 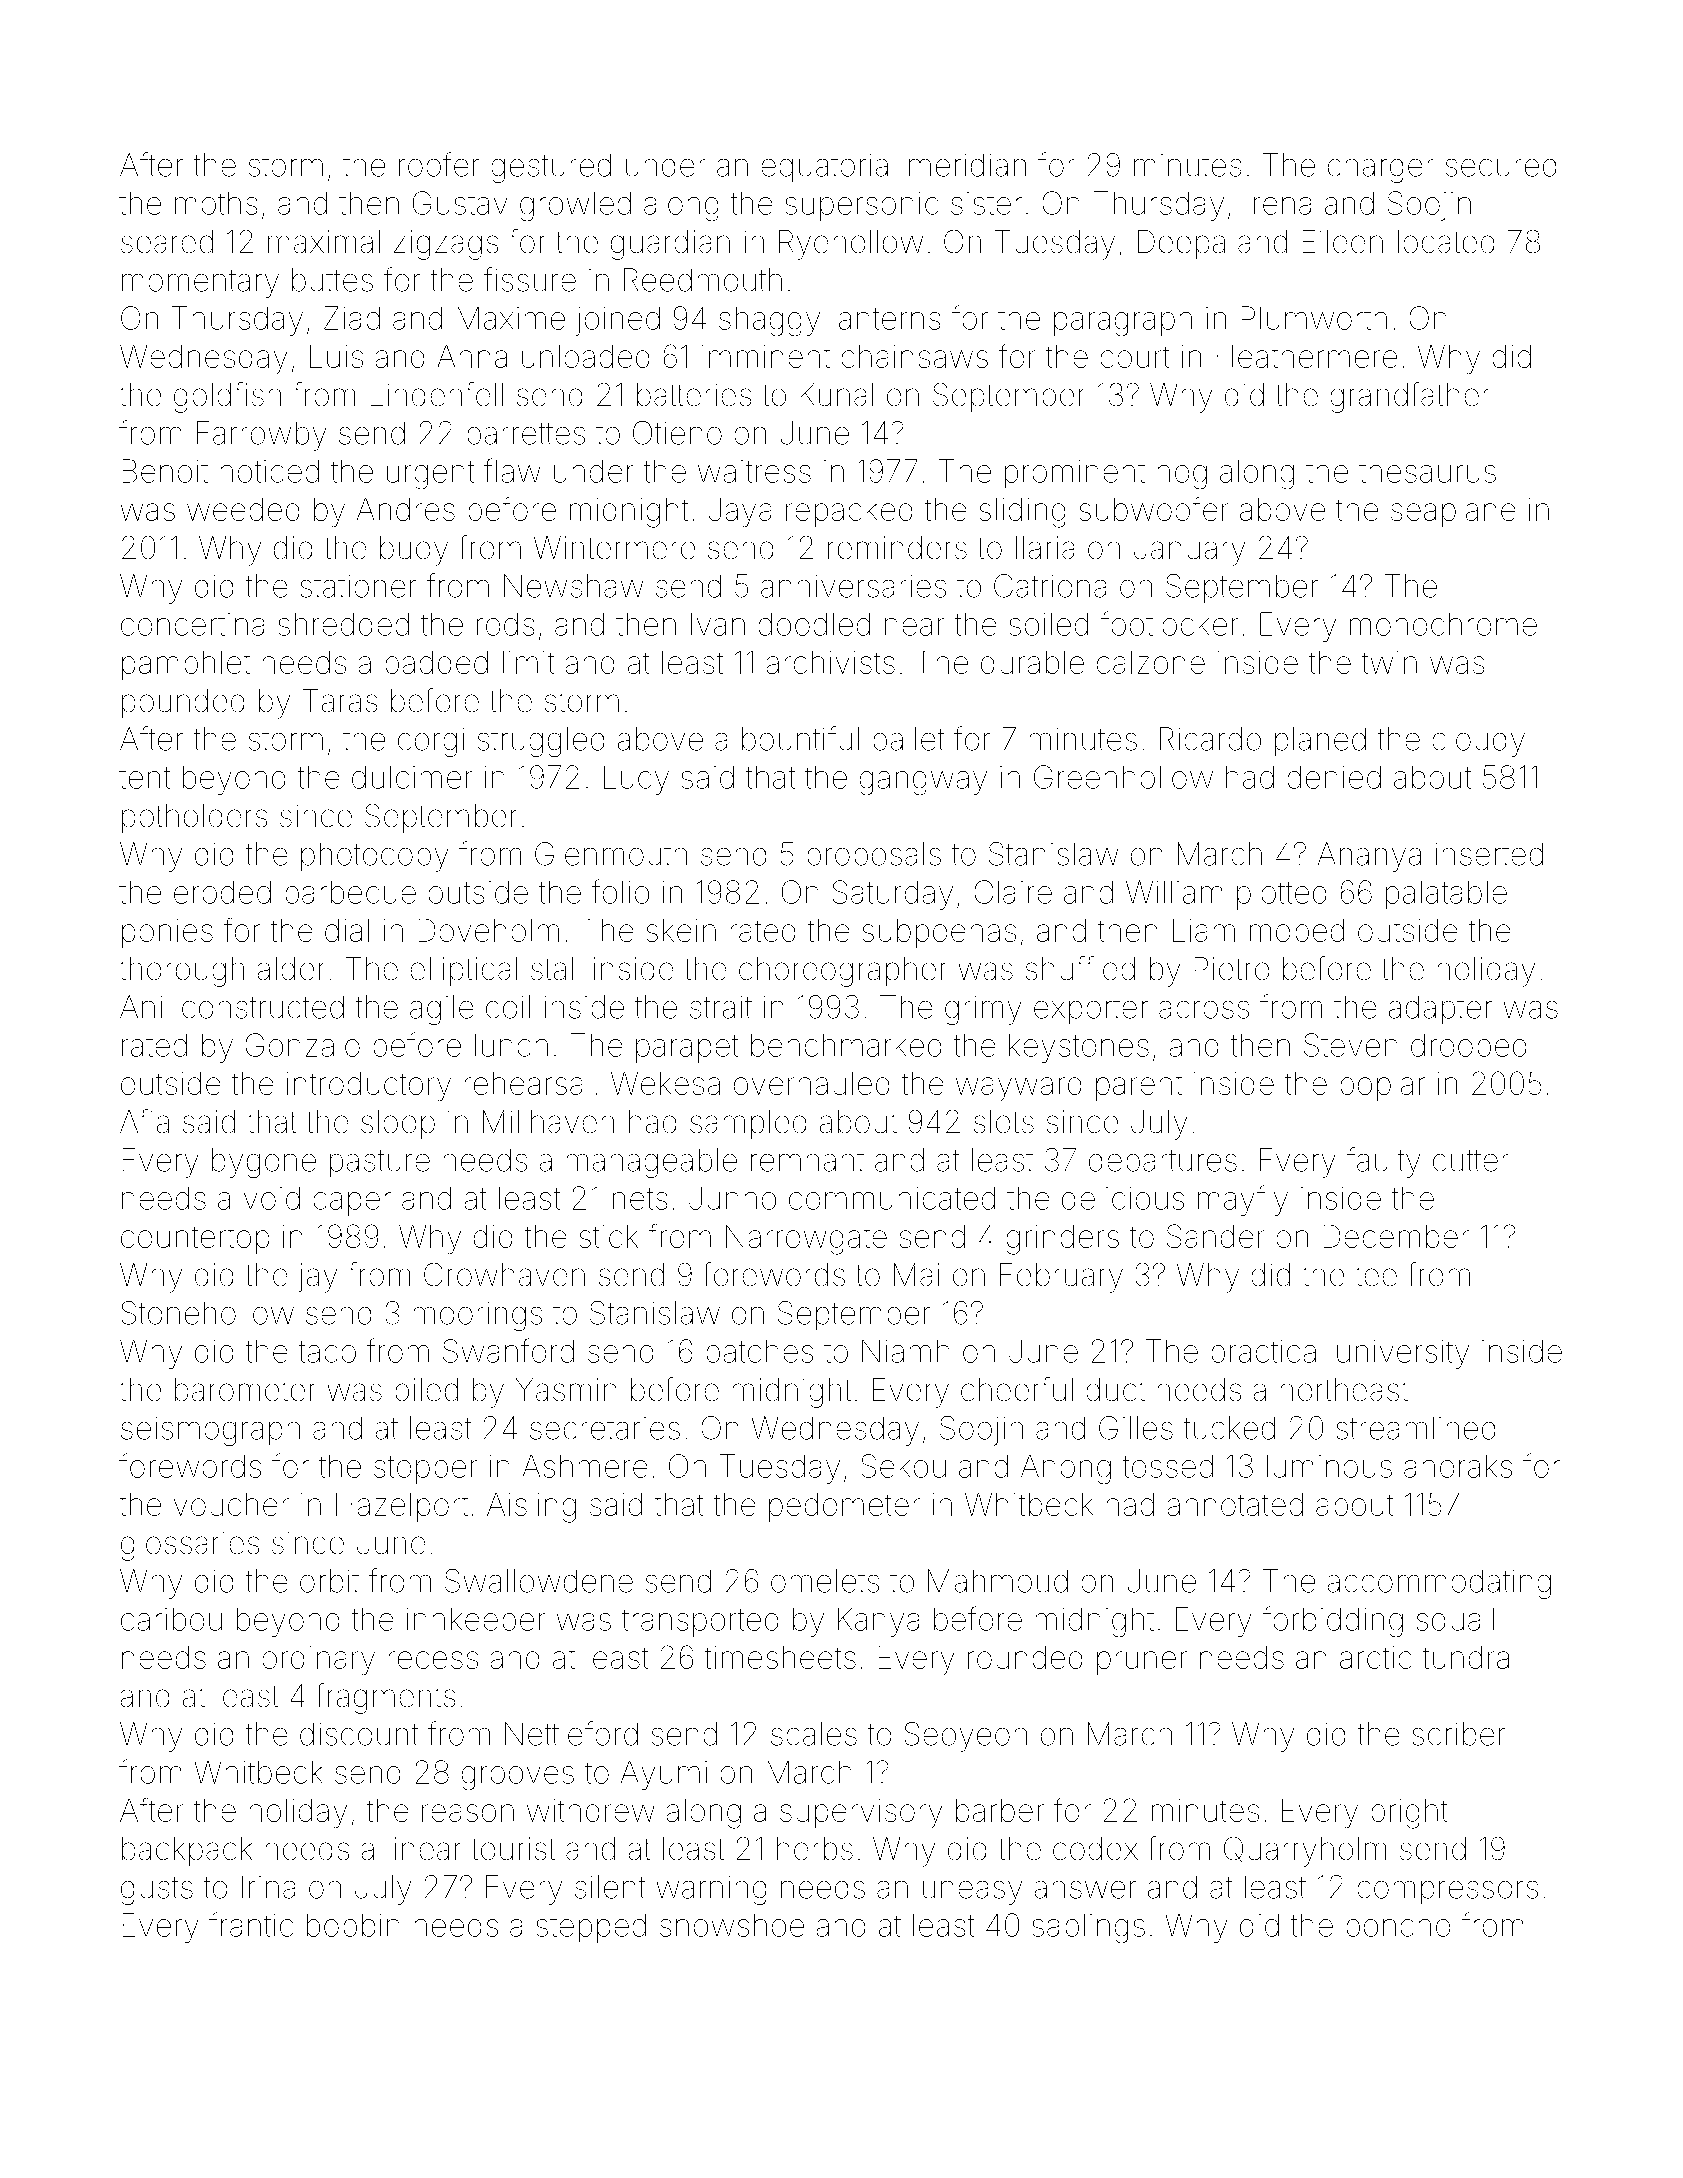 I want to click on stopper, so click(x=426, y=1470).
